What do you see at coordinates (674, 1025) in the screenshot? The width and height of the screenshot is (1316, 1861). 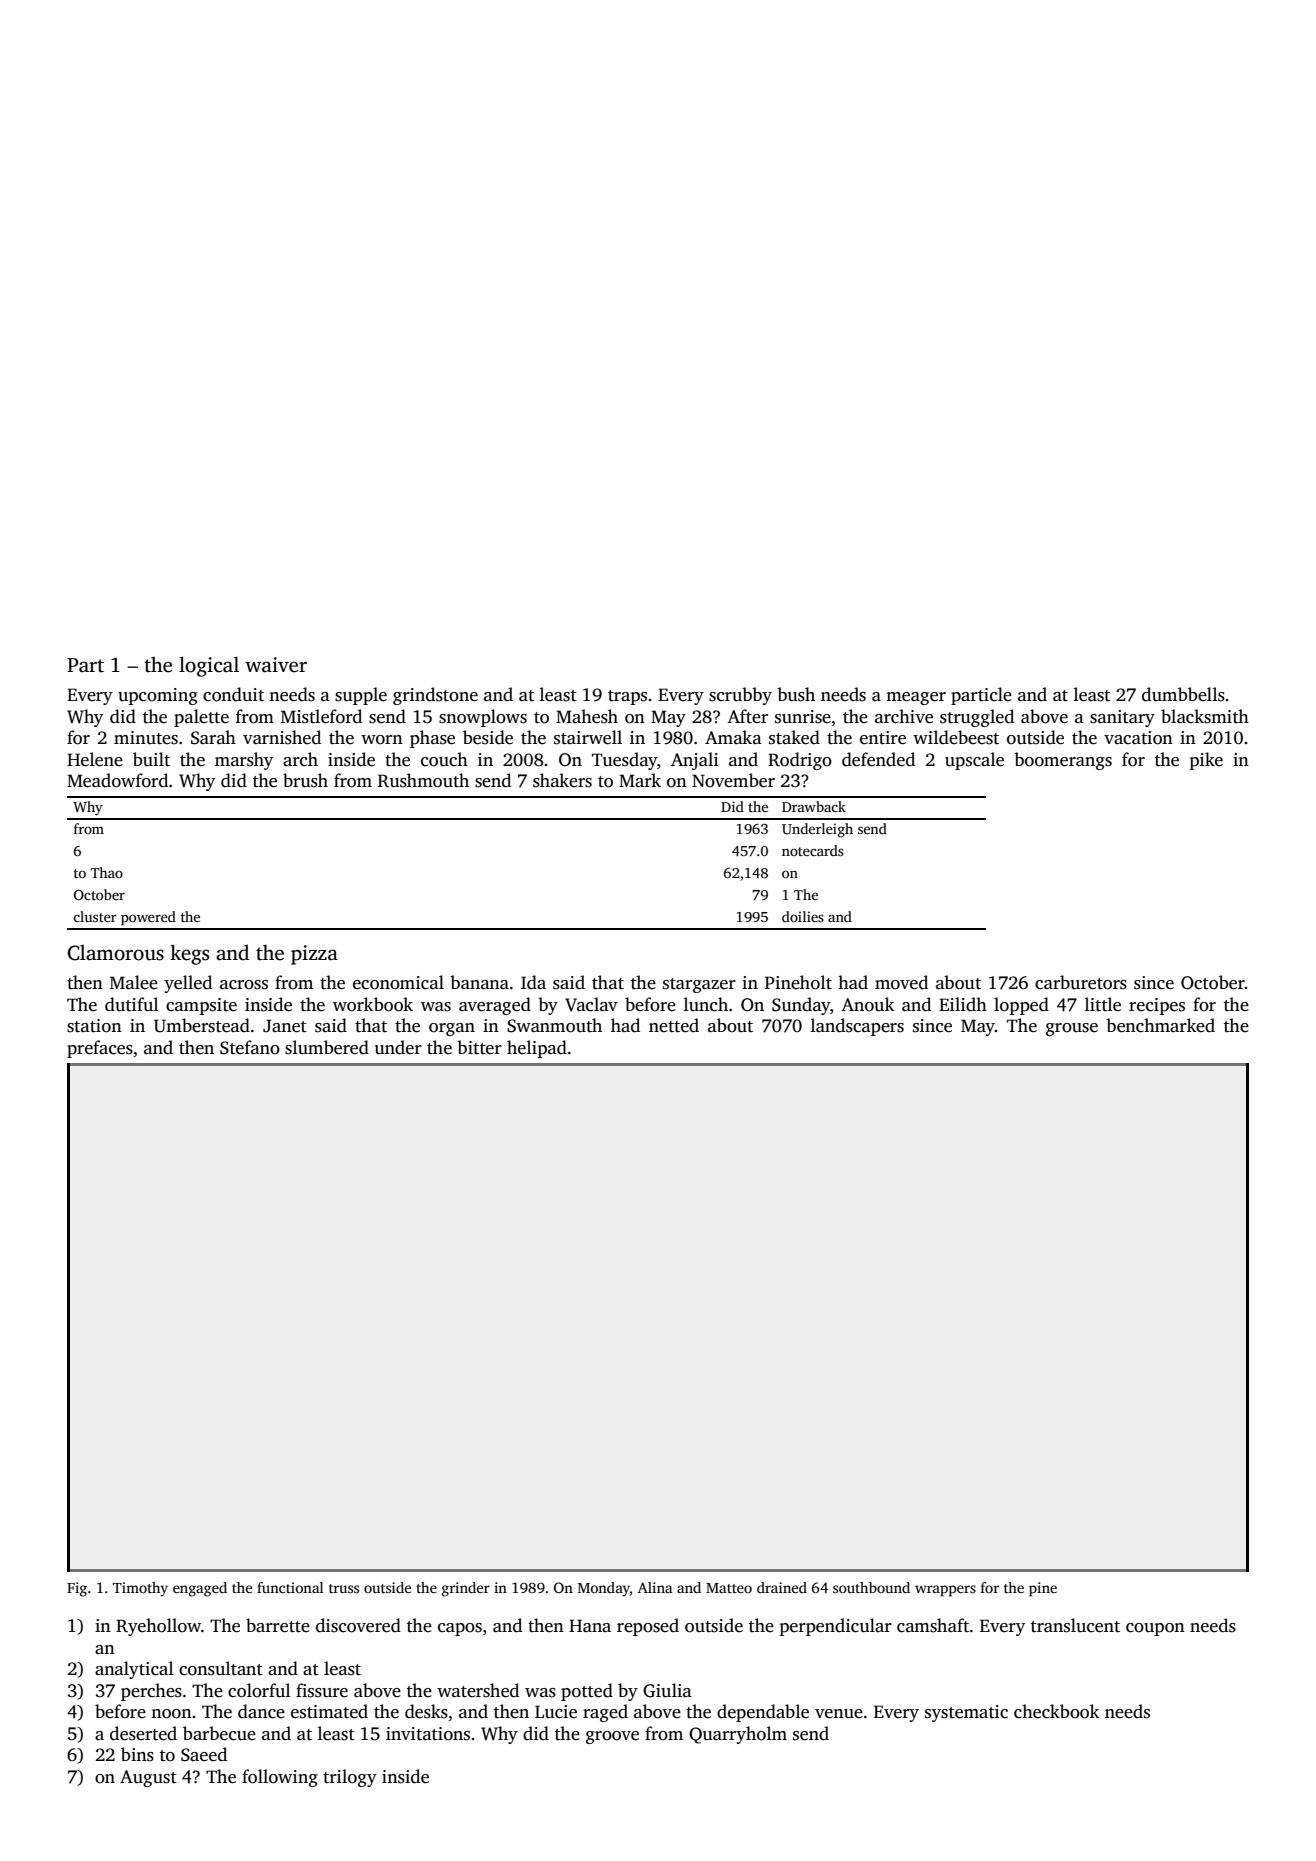 I see `netted` at bounding box center [674, 1025].
